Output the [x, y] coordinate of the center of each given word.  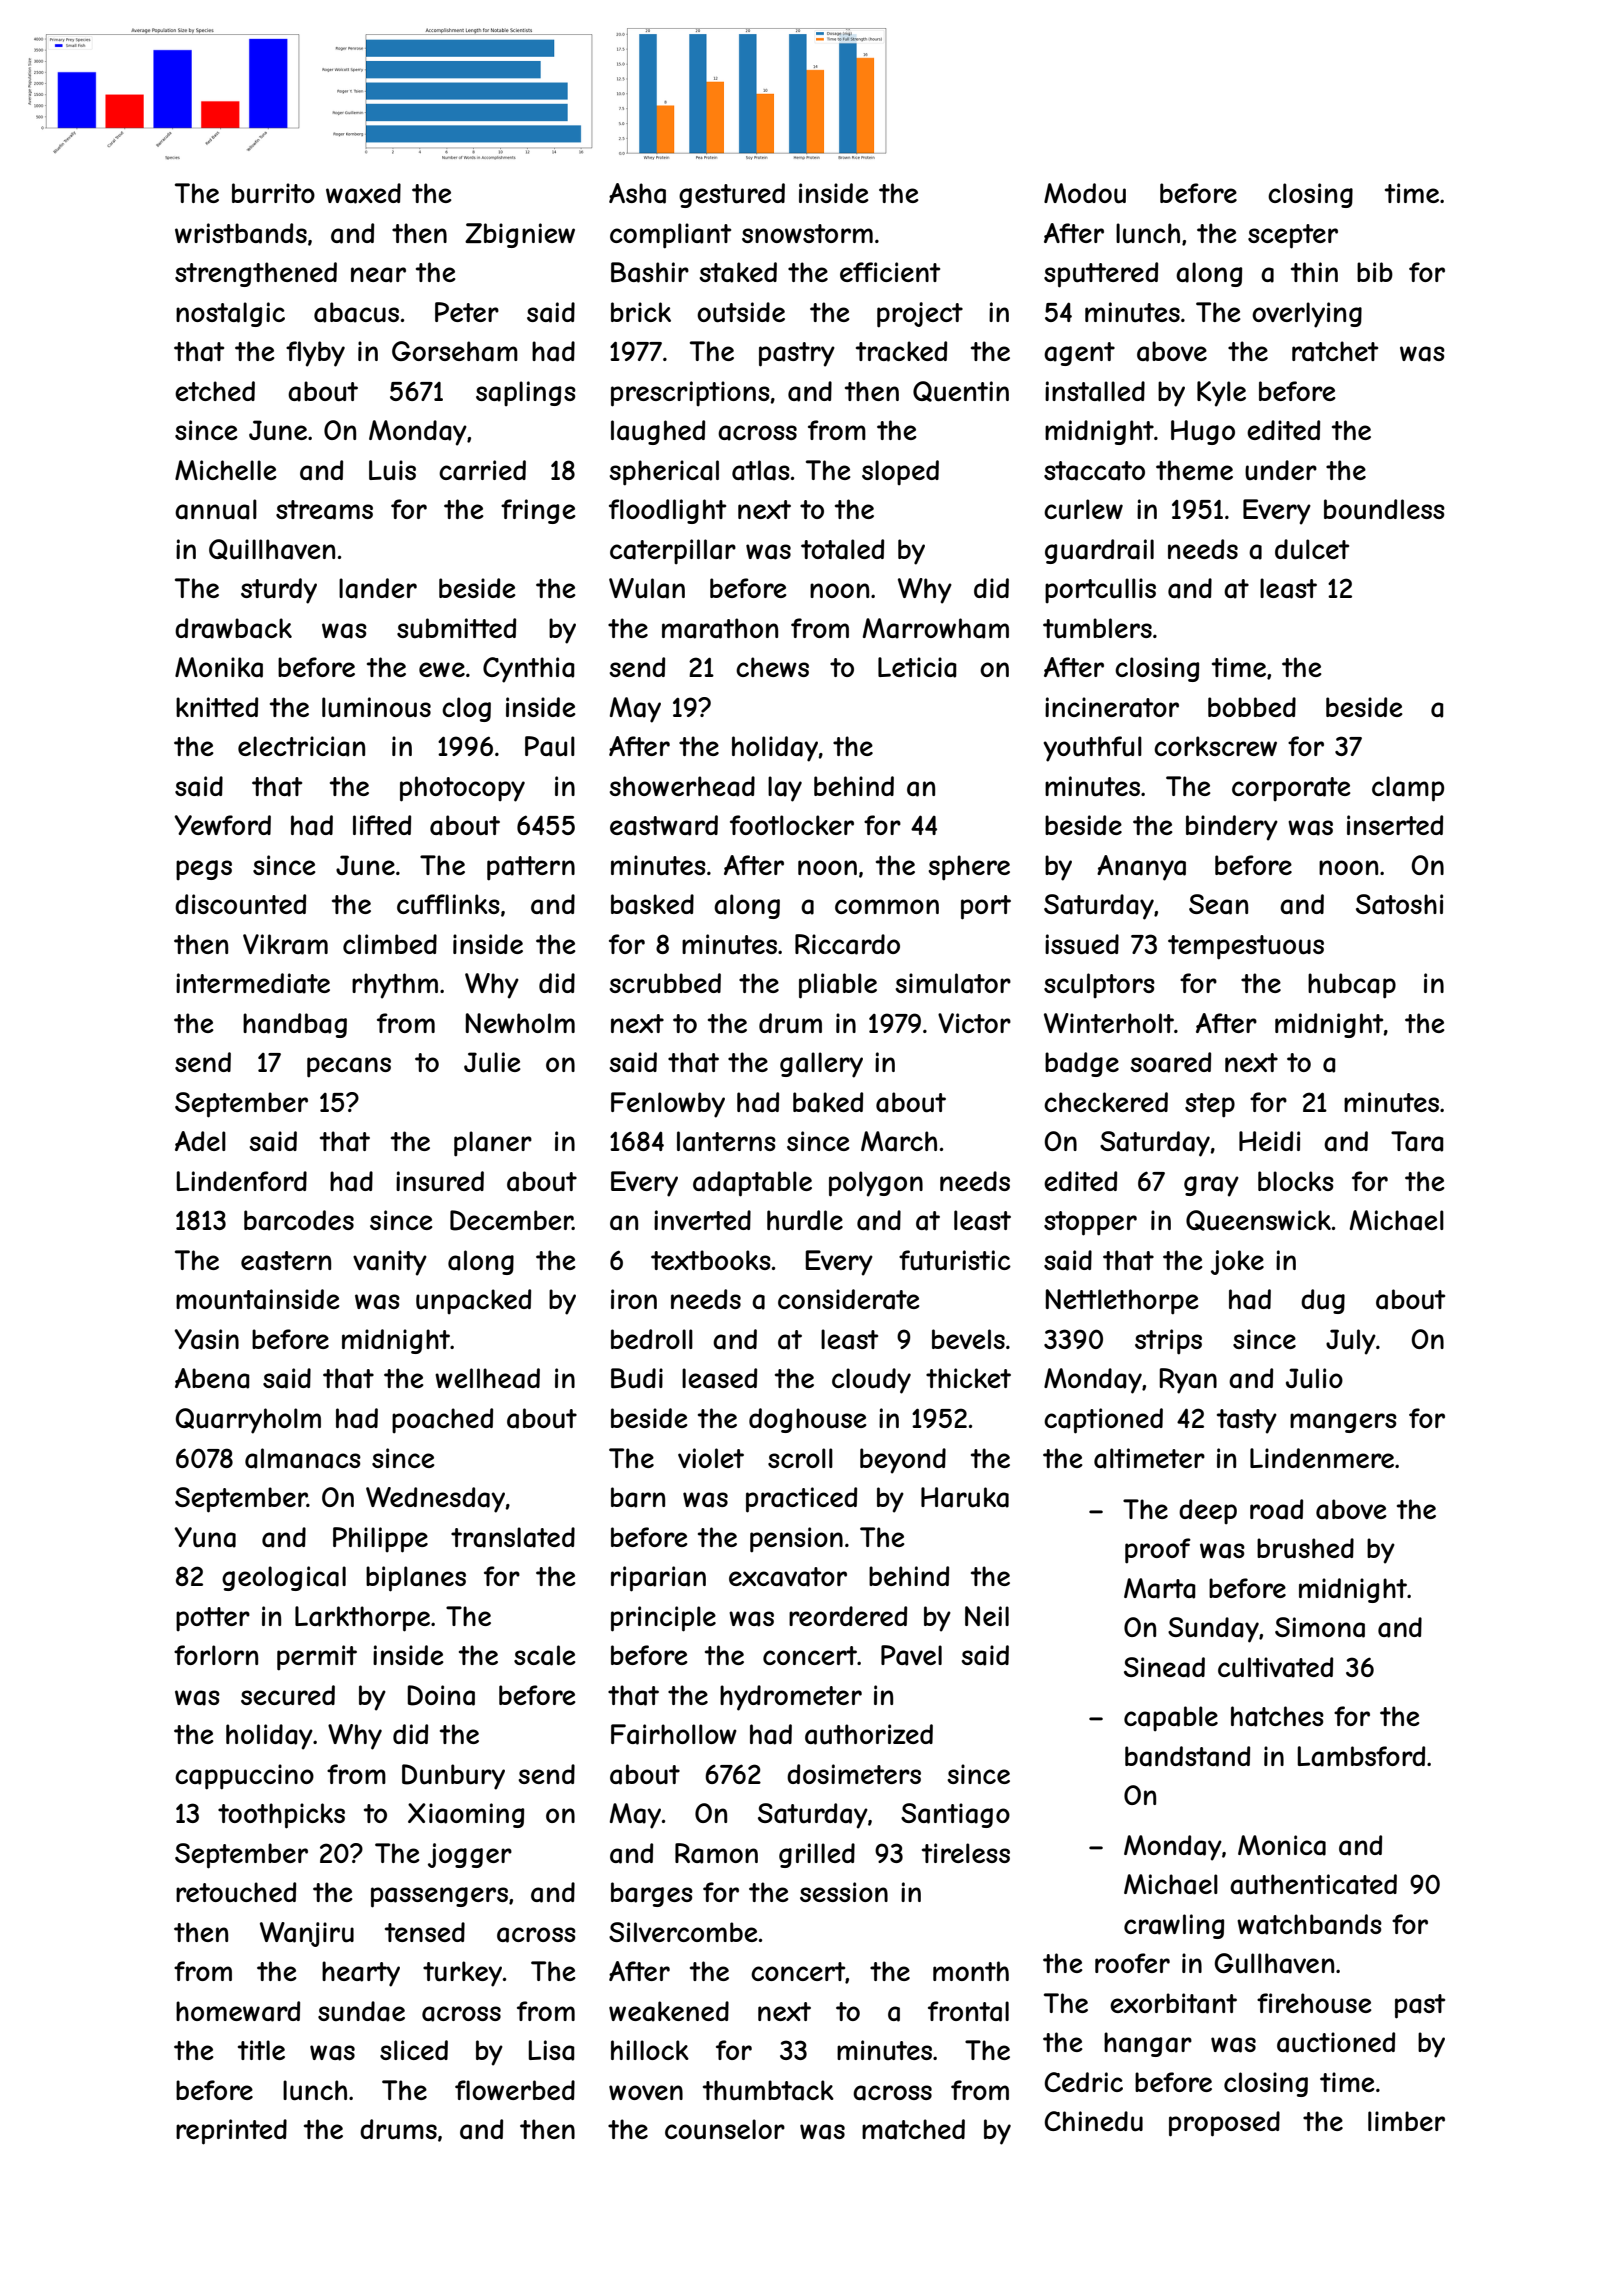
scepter [1293, 236]
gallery [821, 1065]
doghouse [808, 1420]
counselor [725, 2129]
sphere [969, 868]
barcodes [299, 1220]
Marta [1159, 1588]
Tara [1417, 1141]
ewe [442, 669]
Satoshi [1399, 904]
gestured [732, 195]
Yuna [205, 1537]
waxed [363, 193]
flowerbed [515, 2090]
